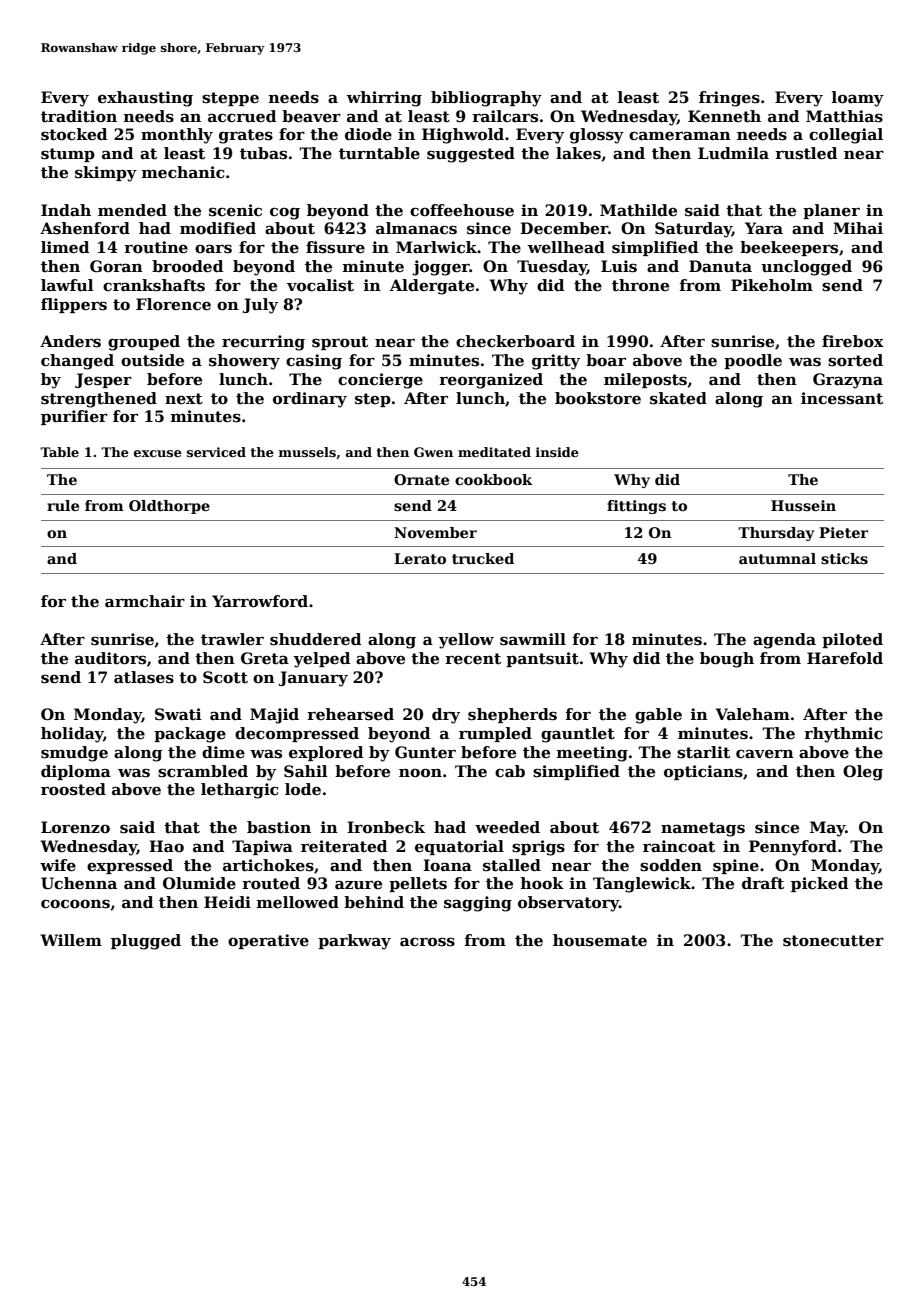  What do you see at coordinates (433, 452) in the screenshot?
I see `Gwen` at bounding box center [433, 452].
